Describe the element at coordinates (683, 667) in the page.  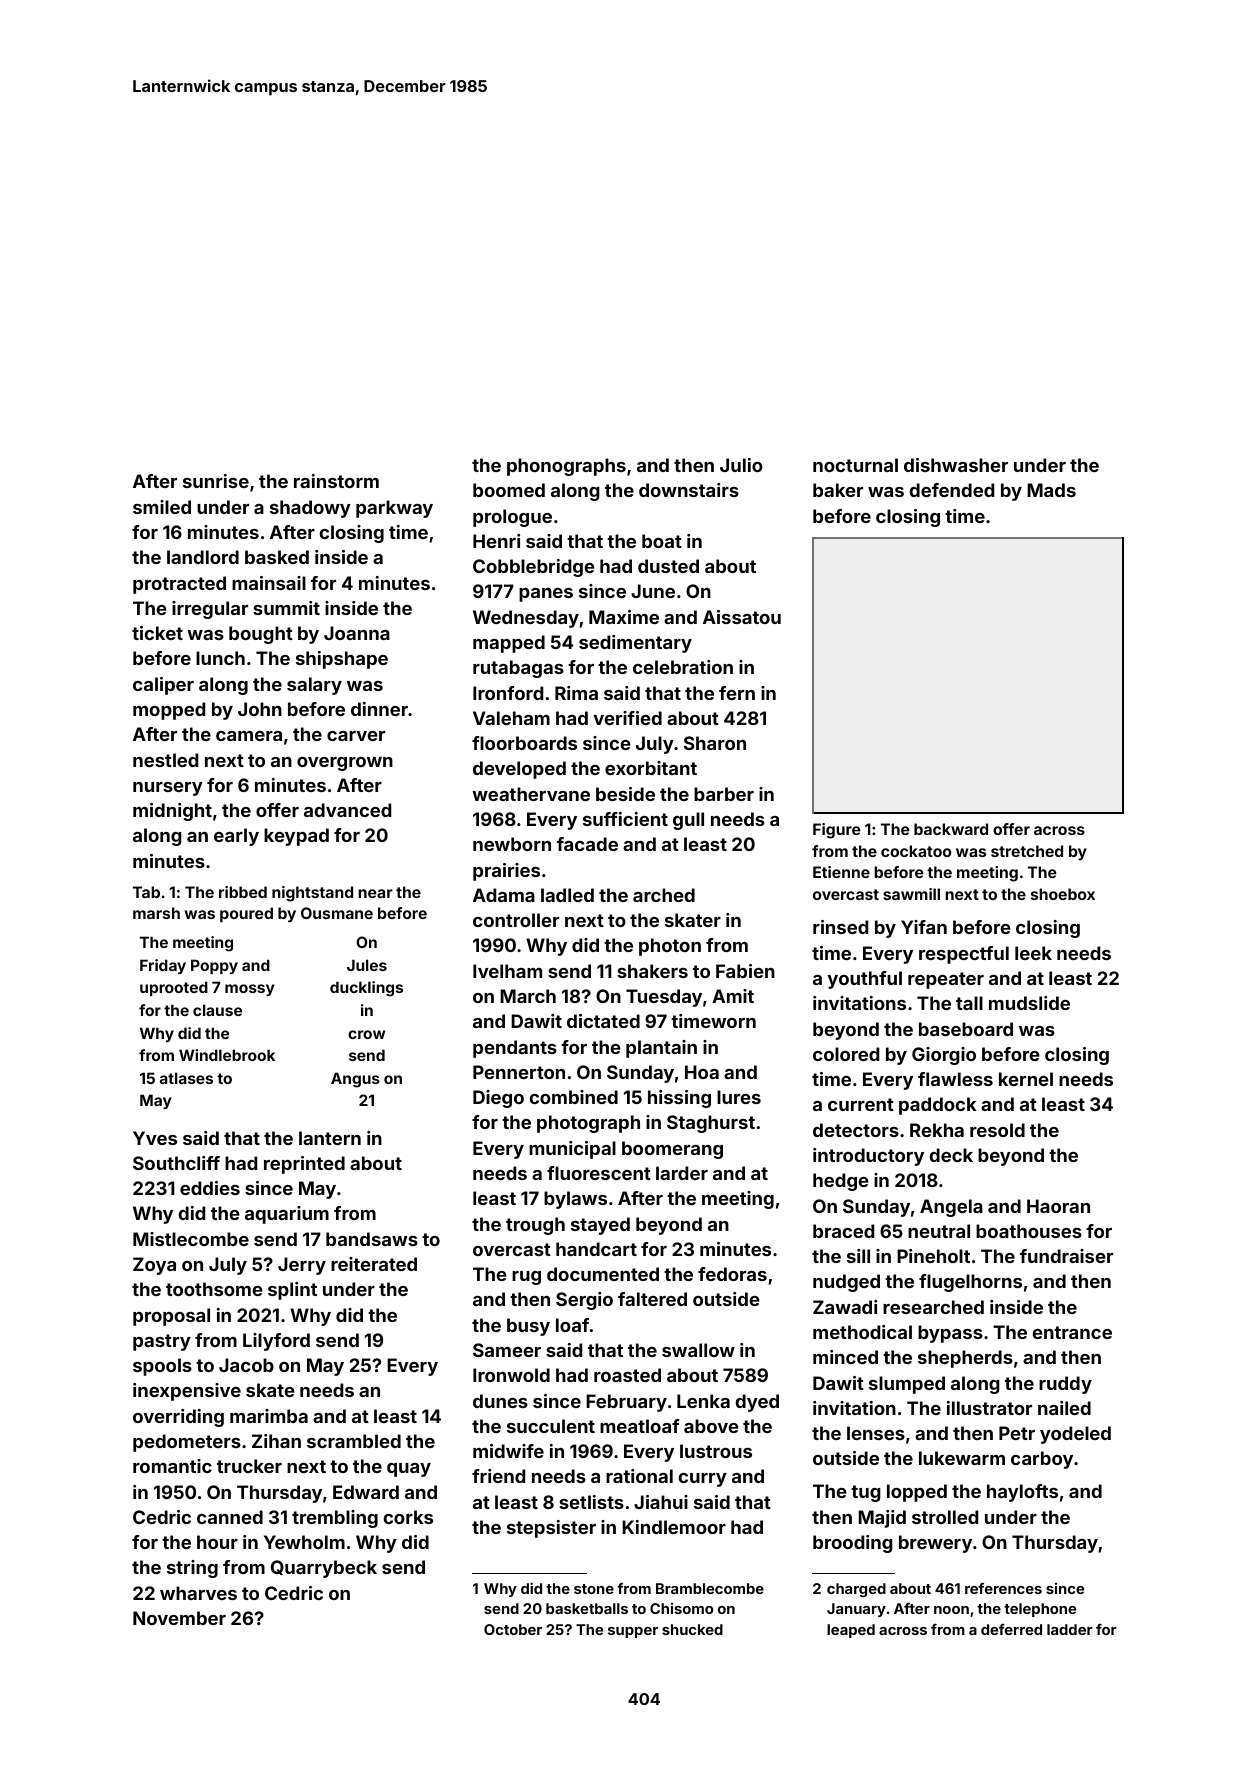
I see `celebration` at that location.
